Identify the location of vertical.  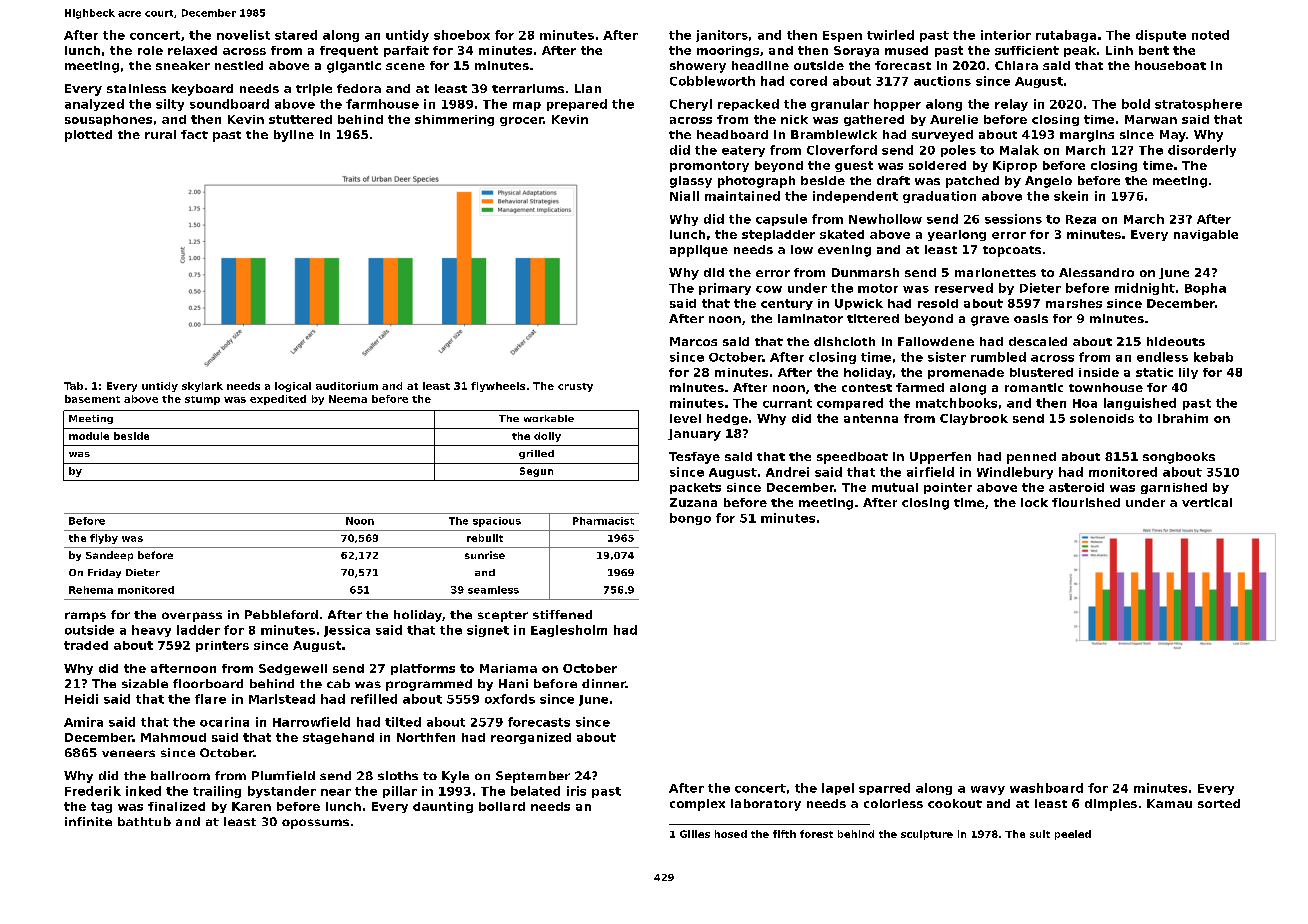
(1207, 502).
